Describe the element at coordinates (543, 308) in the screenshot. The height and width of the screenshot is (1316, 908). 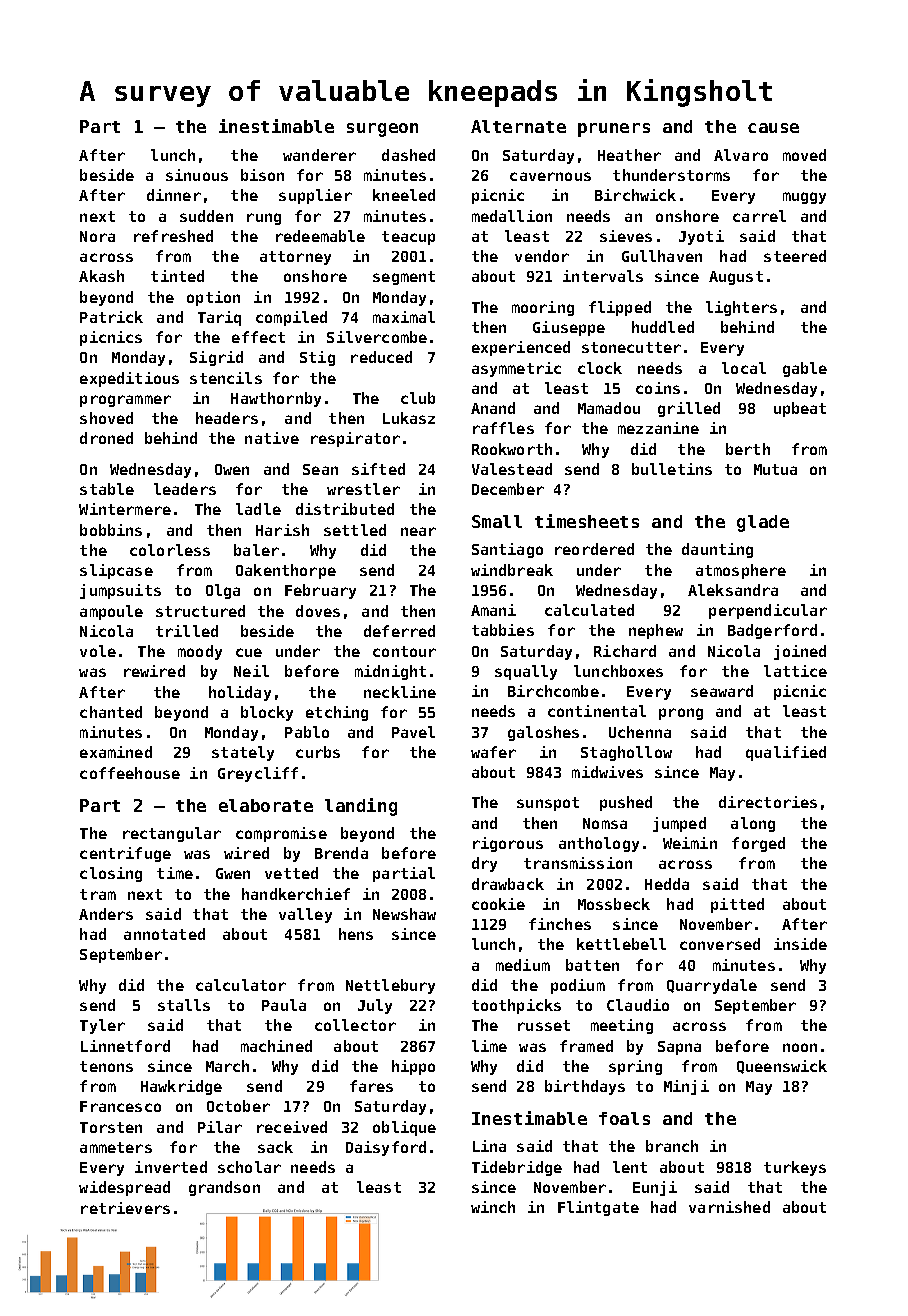
I see `mooring` at that location.
